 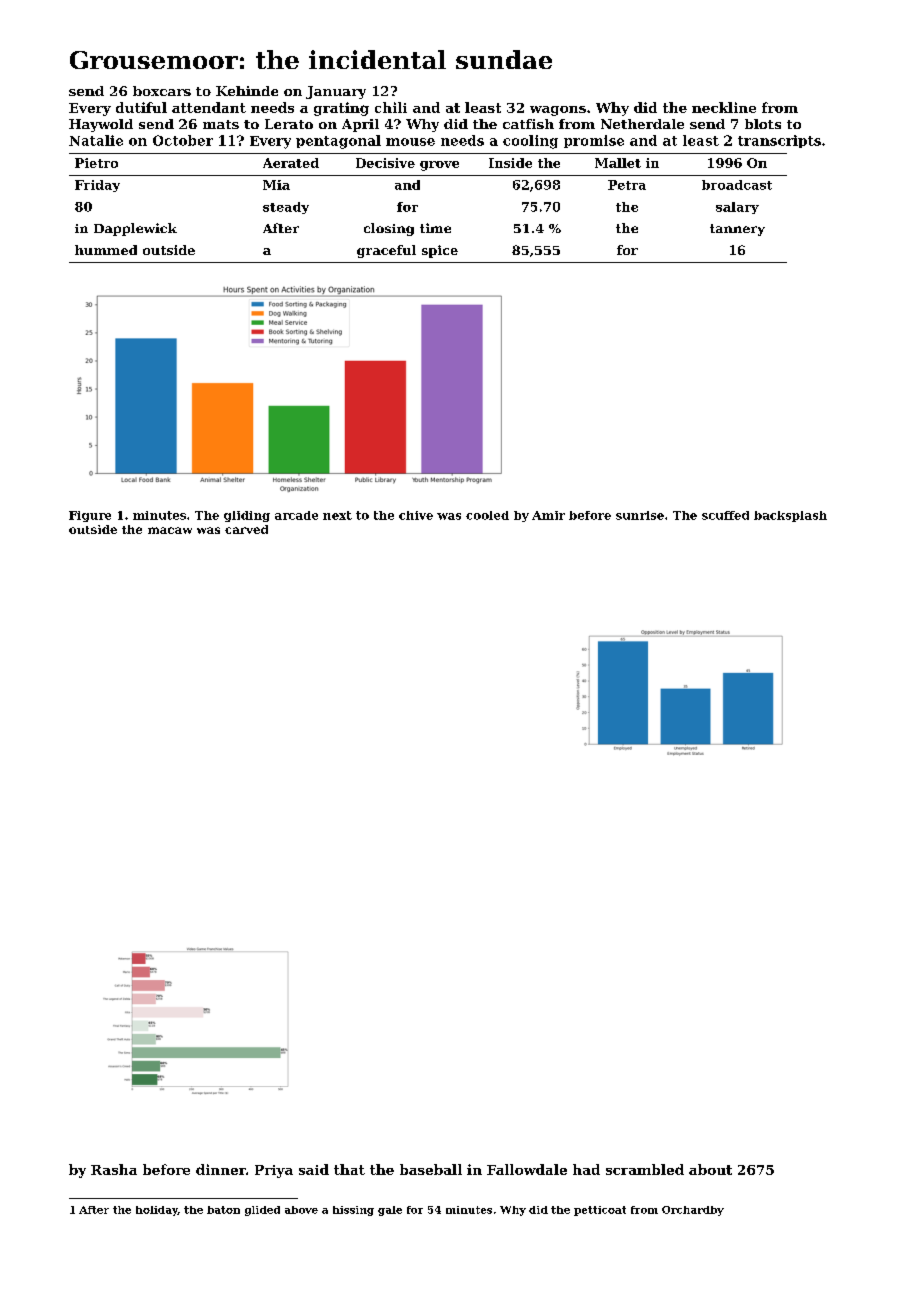 I want to click on next, so click(x=337, y=515).
